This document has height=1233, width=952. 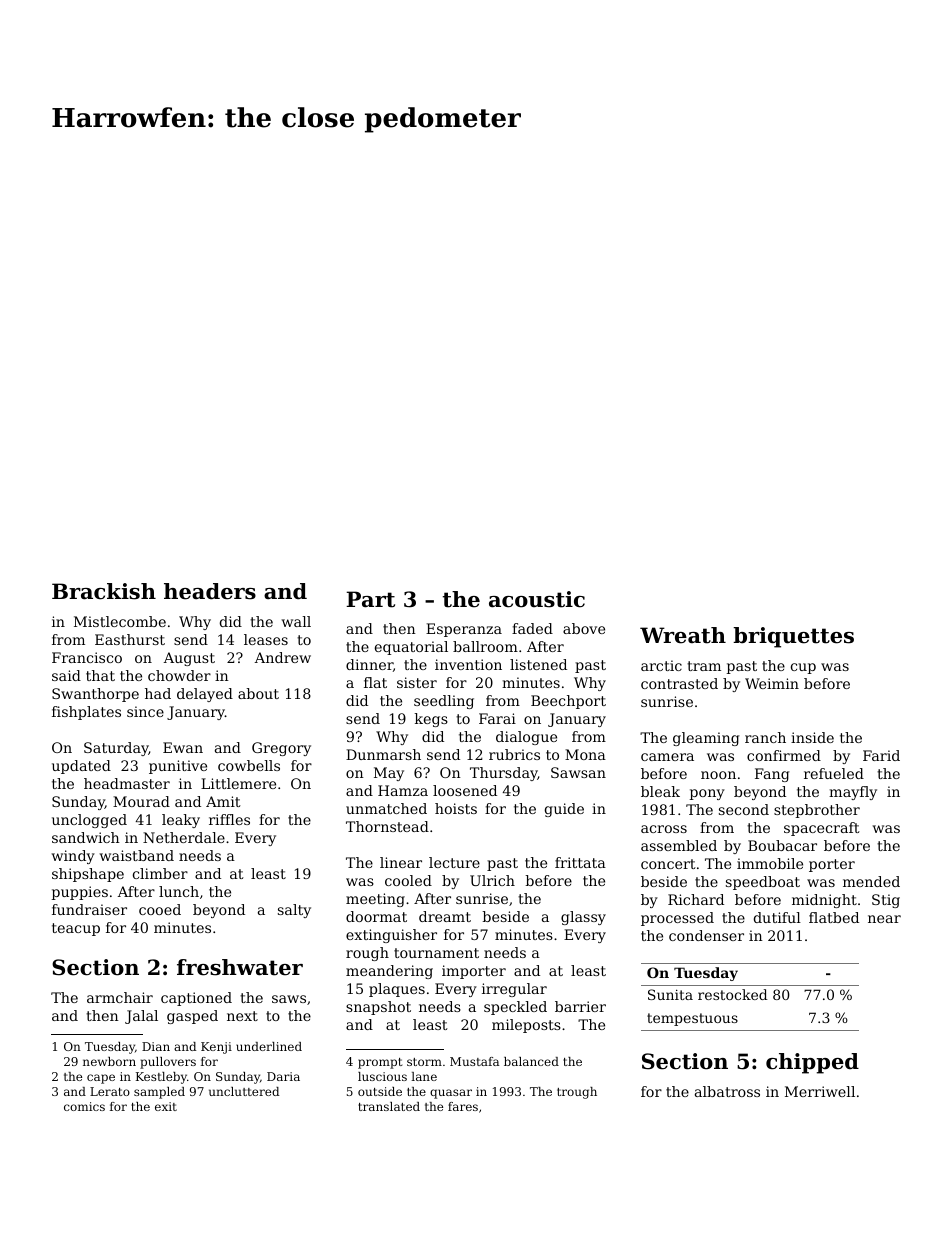 I want to click on headers, so click(x=210, y=591).
